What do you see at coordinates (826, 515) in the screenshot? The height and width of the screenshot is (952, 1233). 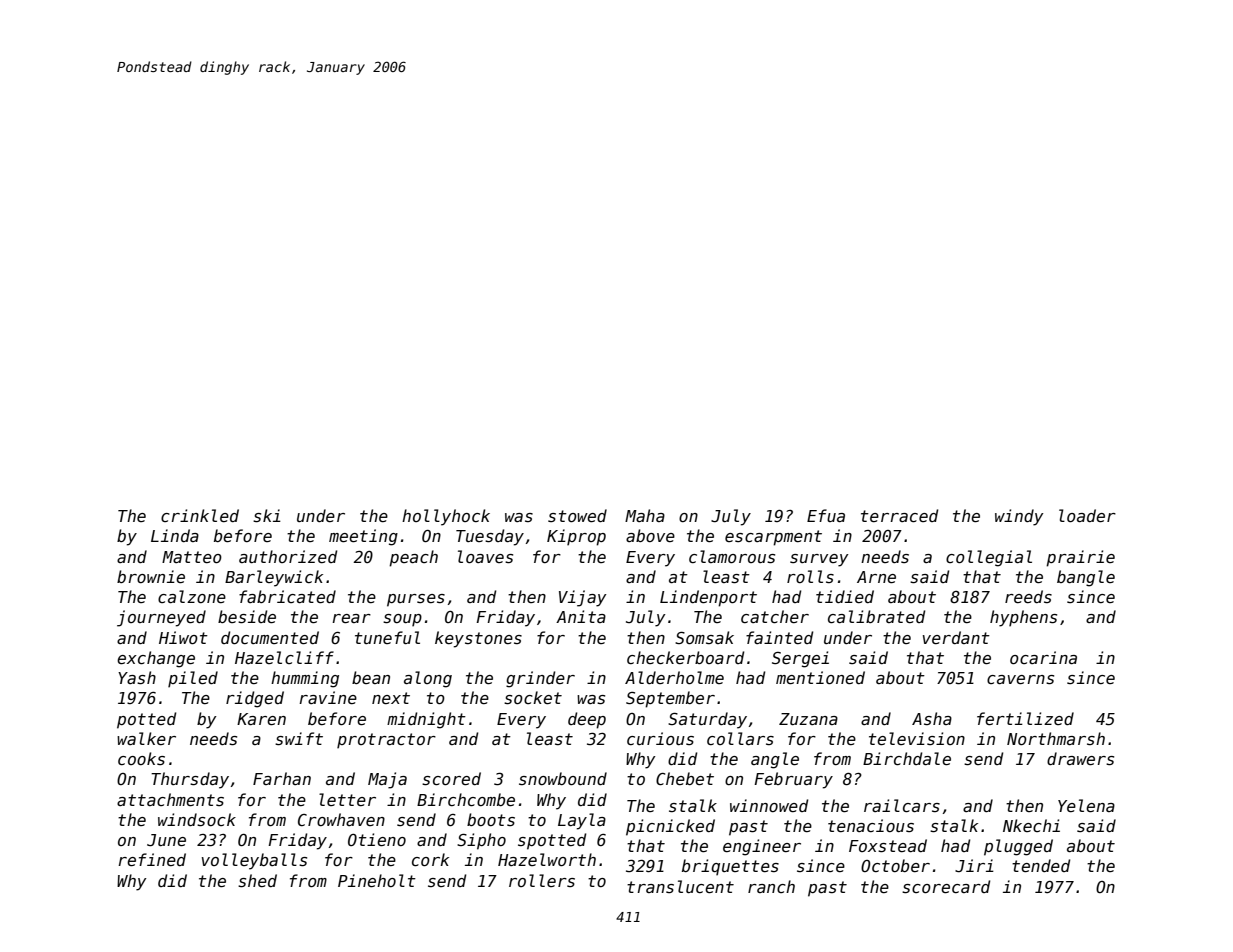 I see `Efua` at bounding box center [826, 515].
